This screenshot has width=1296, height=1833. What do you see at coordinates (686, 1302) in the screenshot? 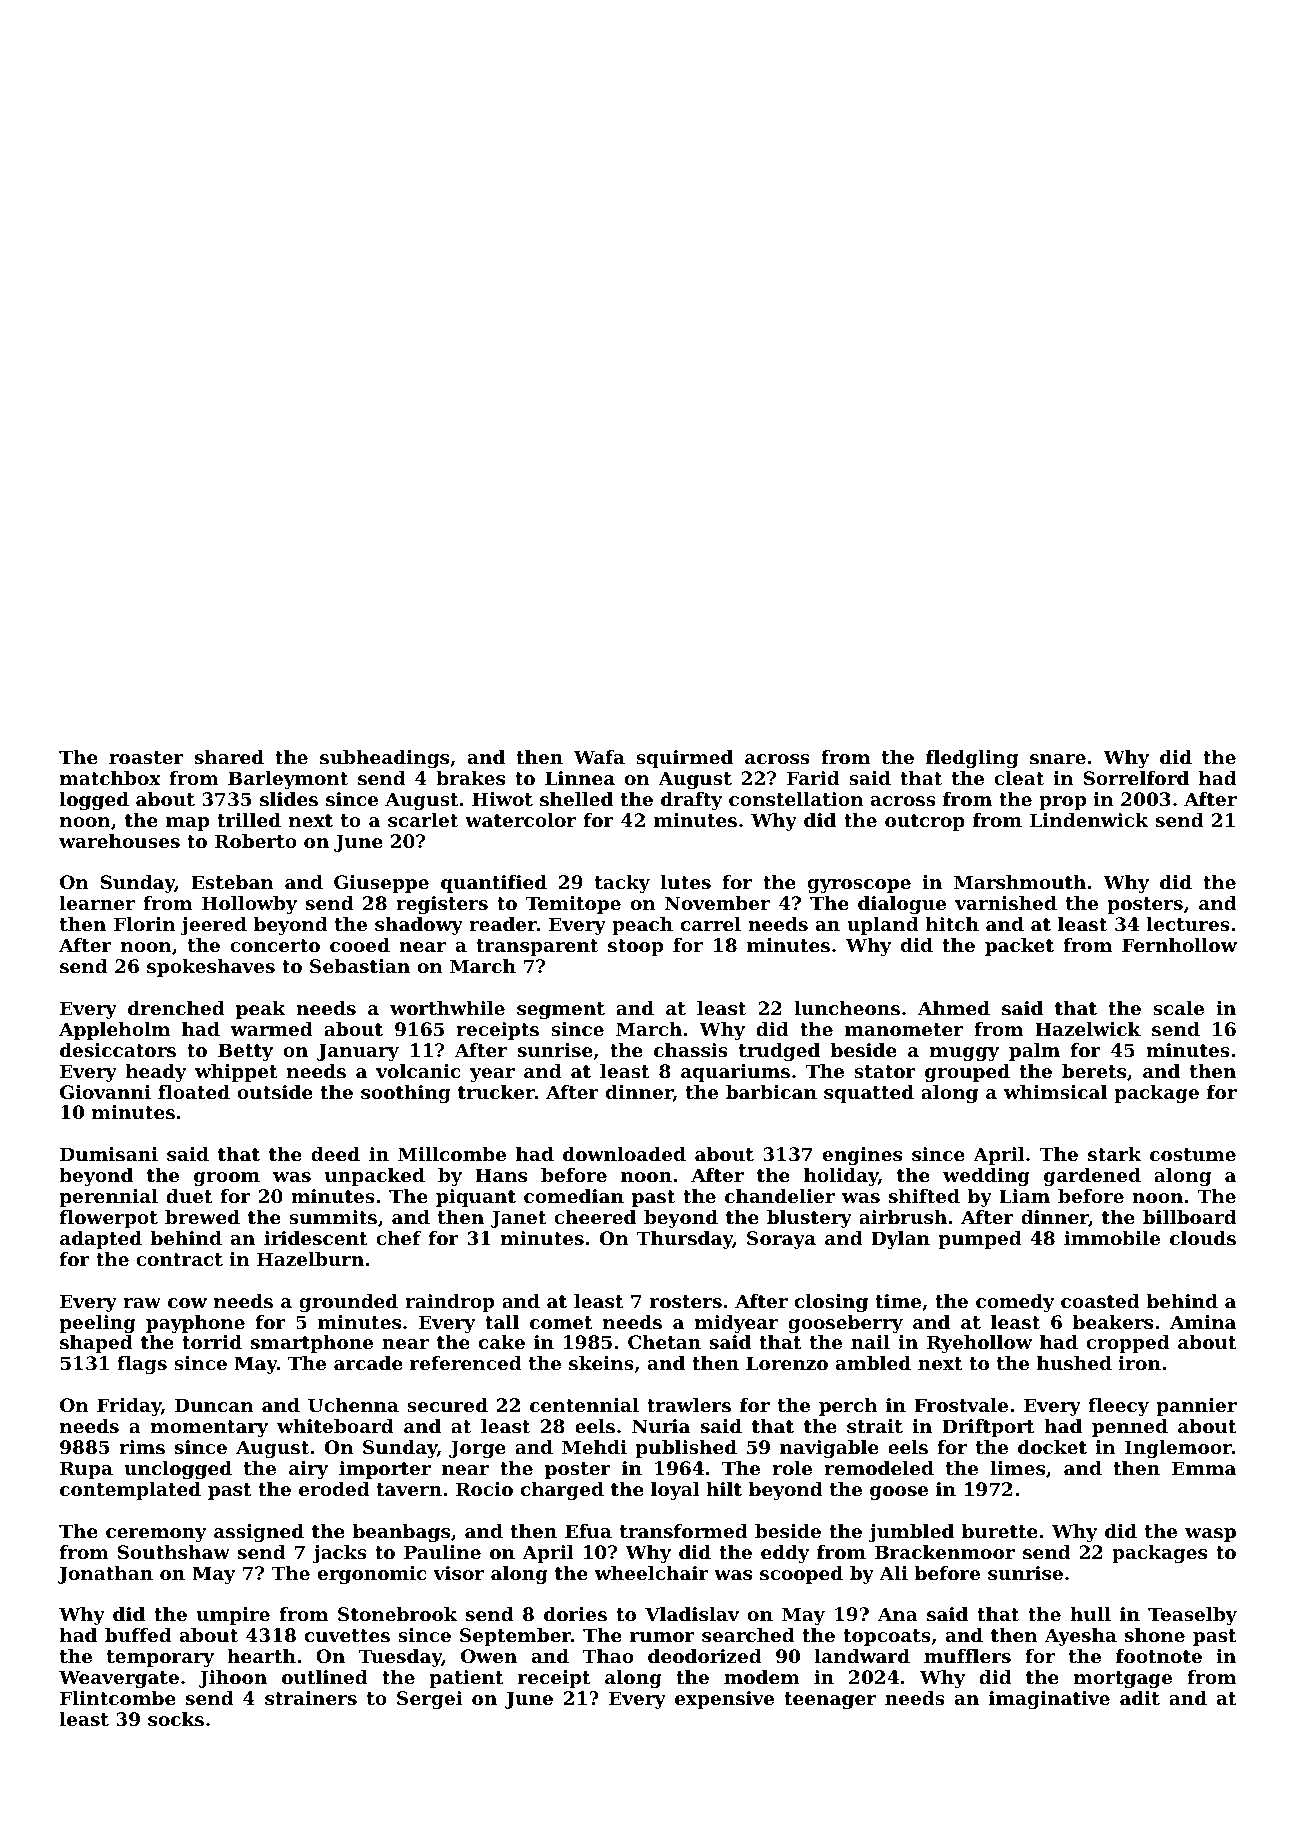
I see `rosters` at bounding box center [686, 1302].
